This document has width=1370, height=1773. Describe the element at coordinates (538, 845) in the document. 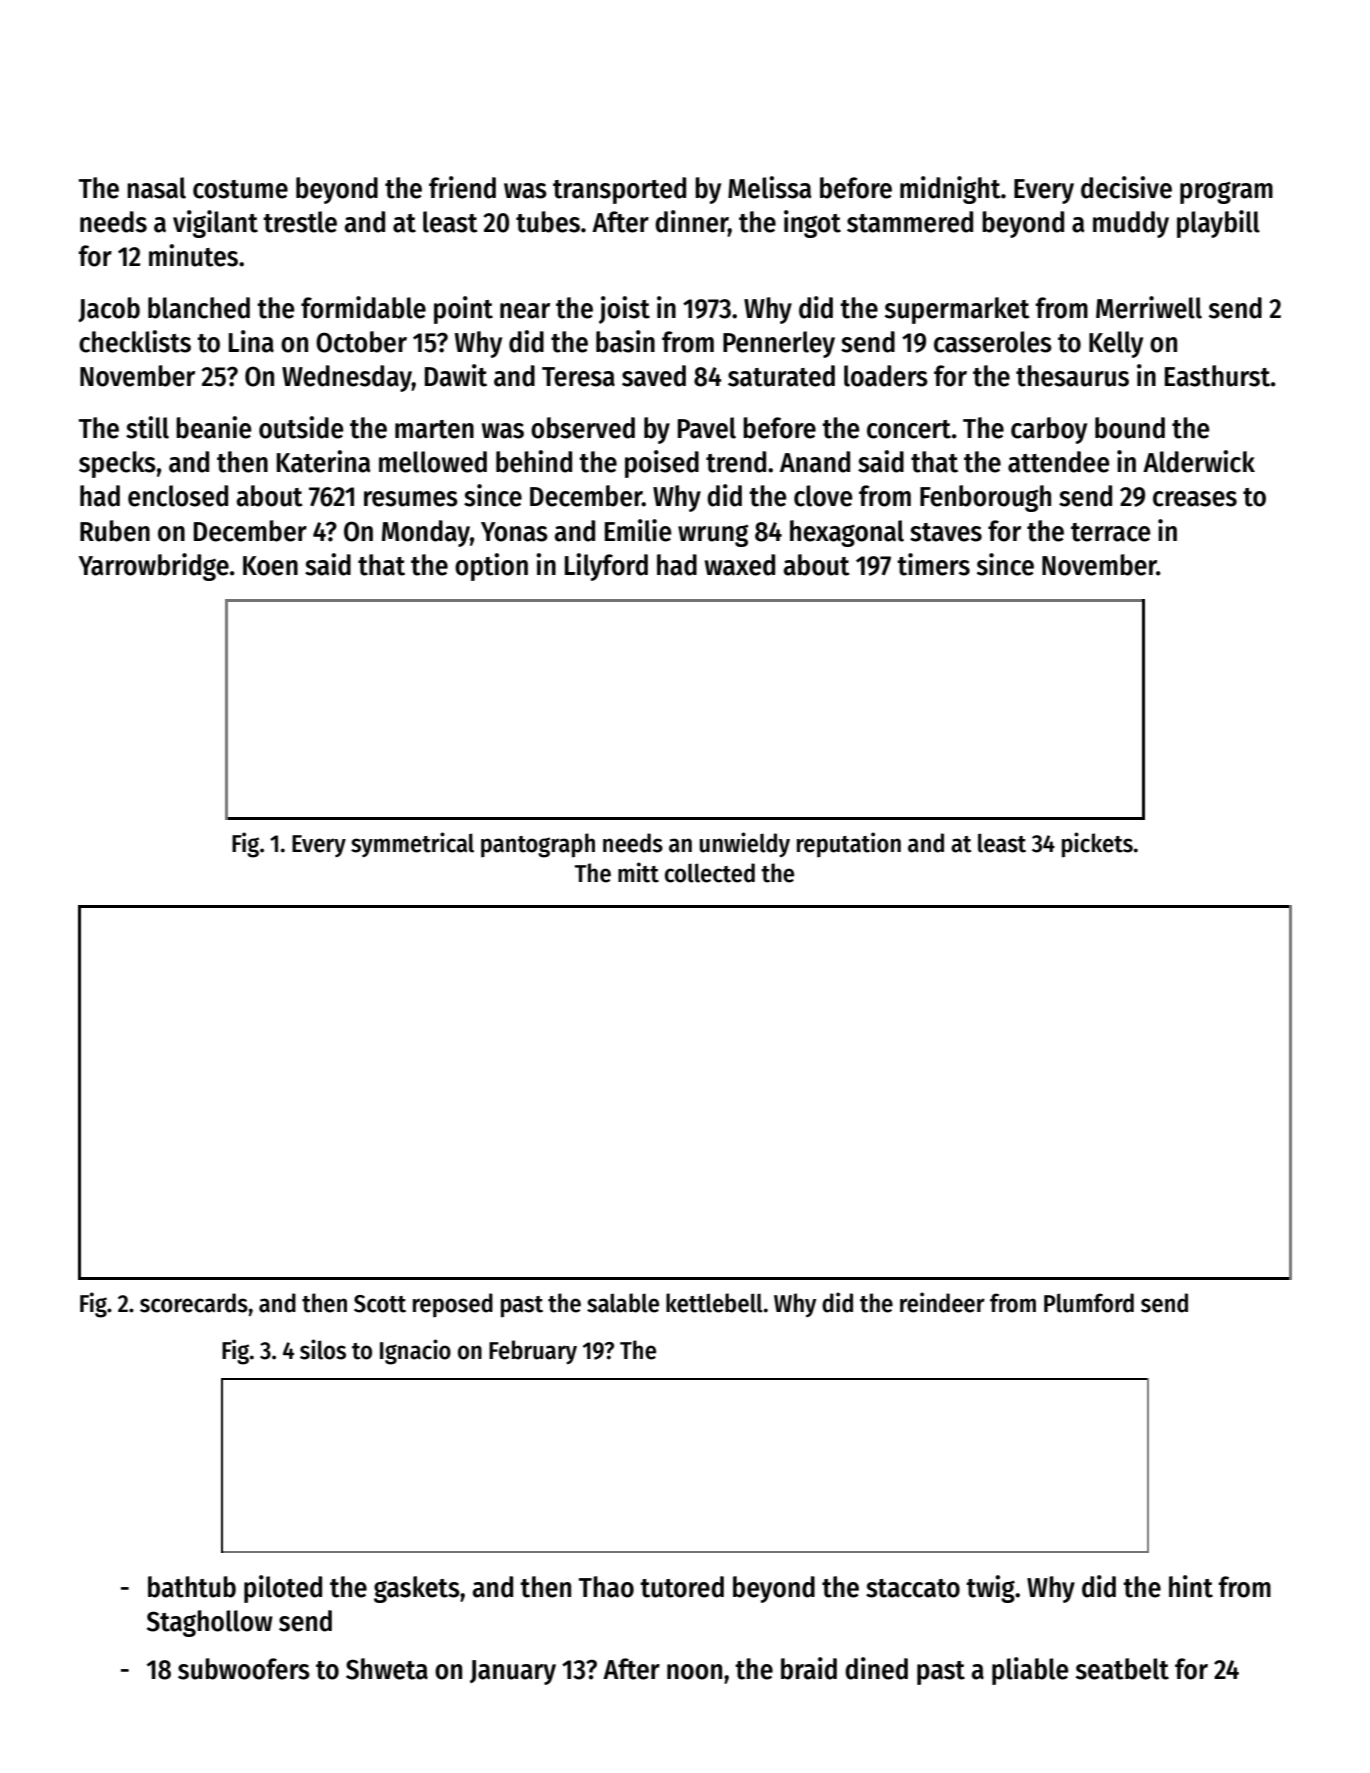

I see `pantograph` at that location.
